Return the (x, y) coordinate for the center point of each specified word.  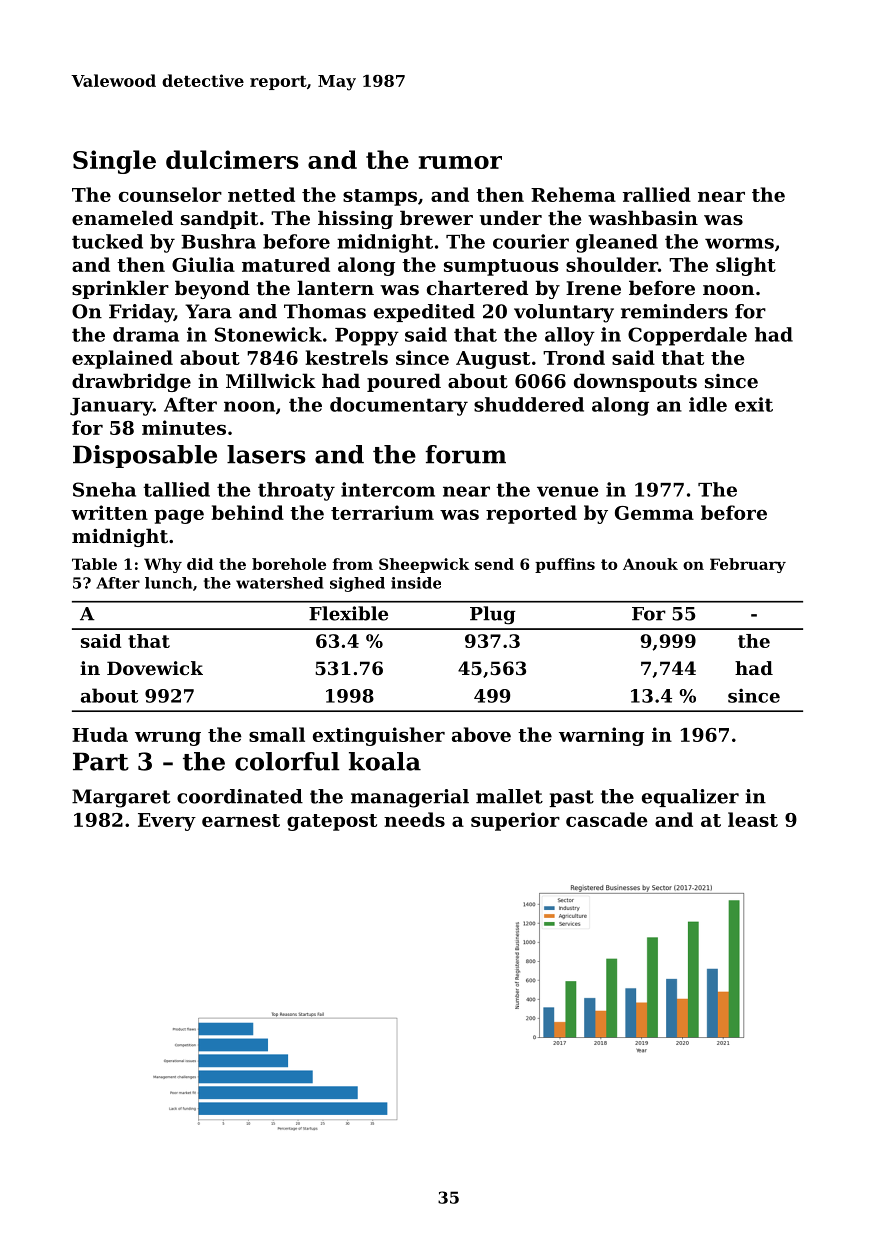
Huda (100, 734)
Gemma (654, 513)
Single (114, 162)
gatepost (332, 822)
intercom (388, 489)
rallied (657, 194)
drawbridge (131, 382)
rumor (460, 162)
